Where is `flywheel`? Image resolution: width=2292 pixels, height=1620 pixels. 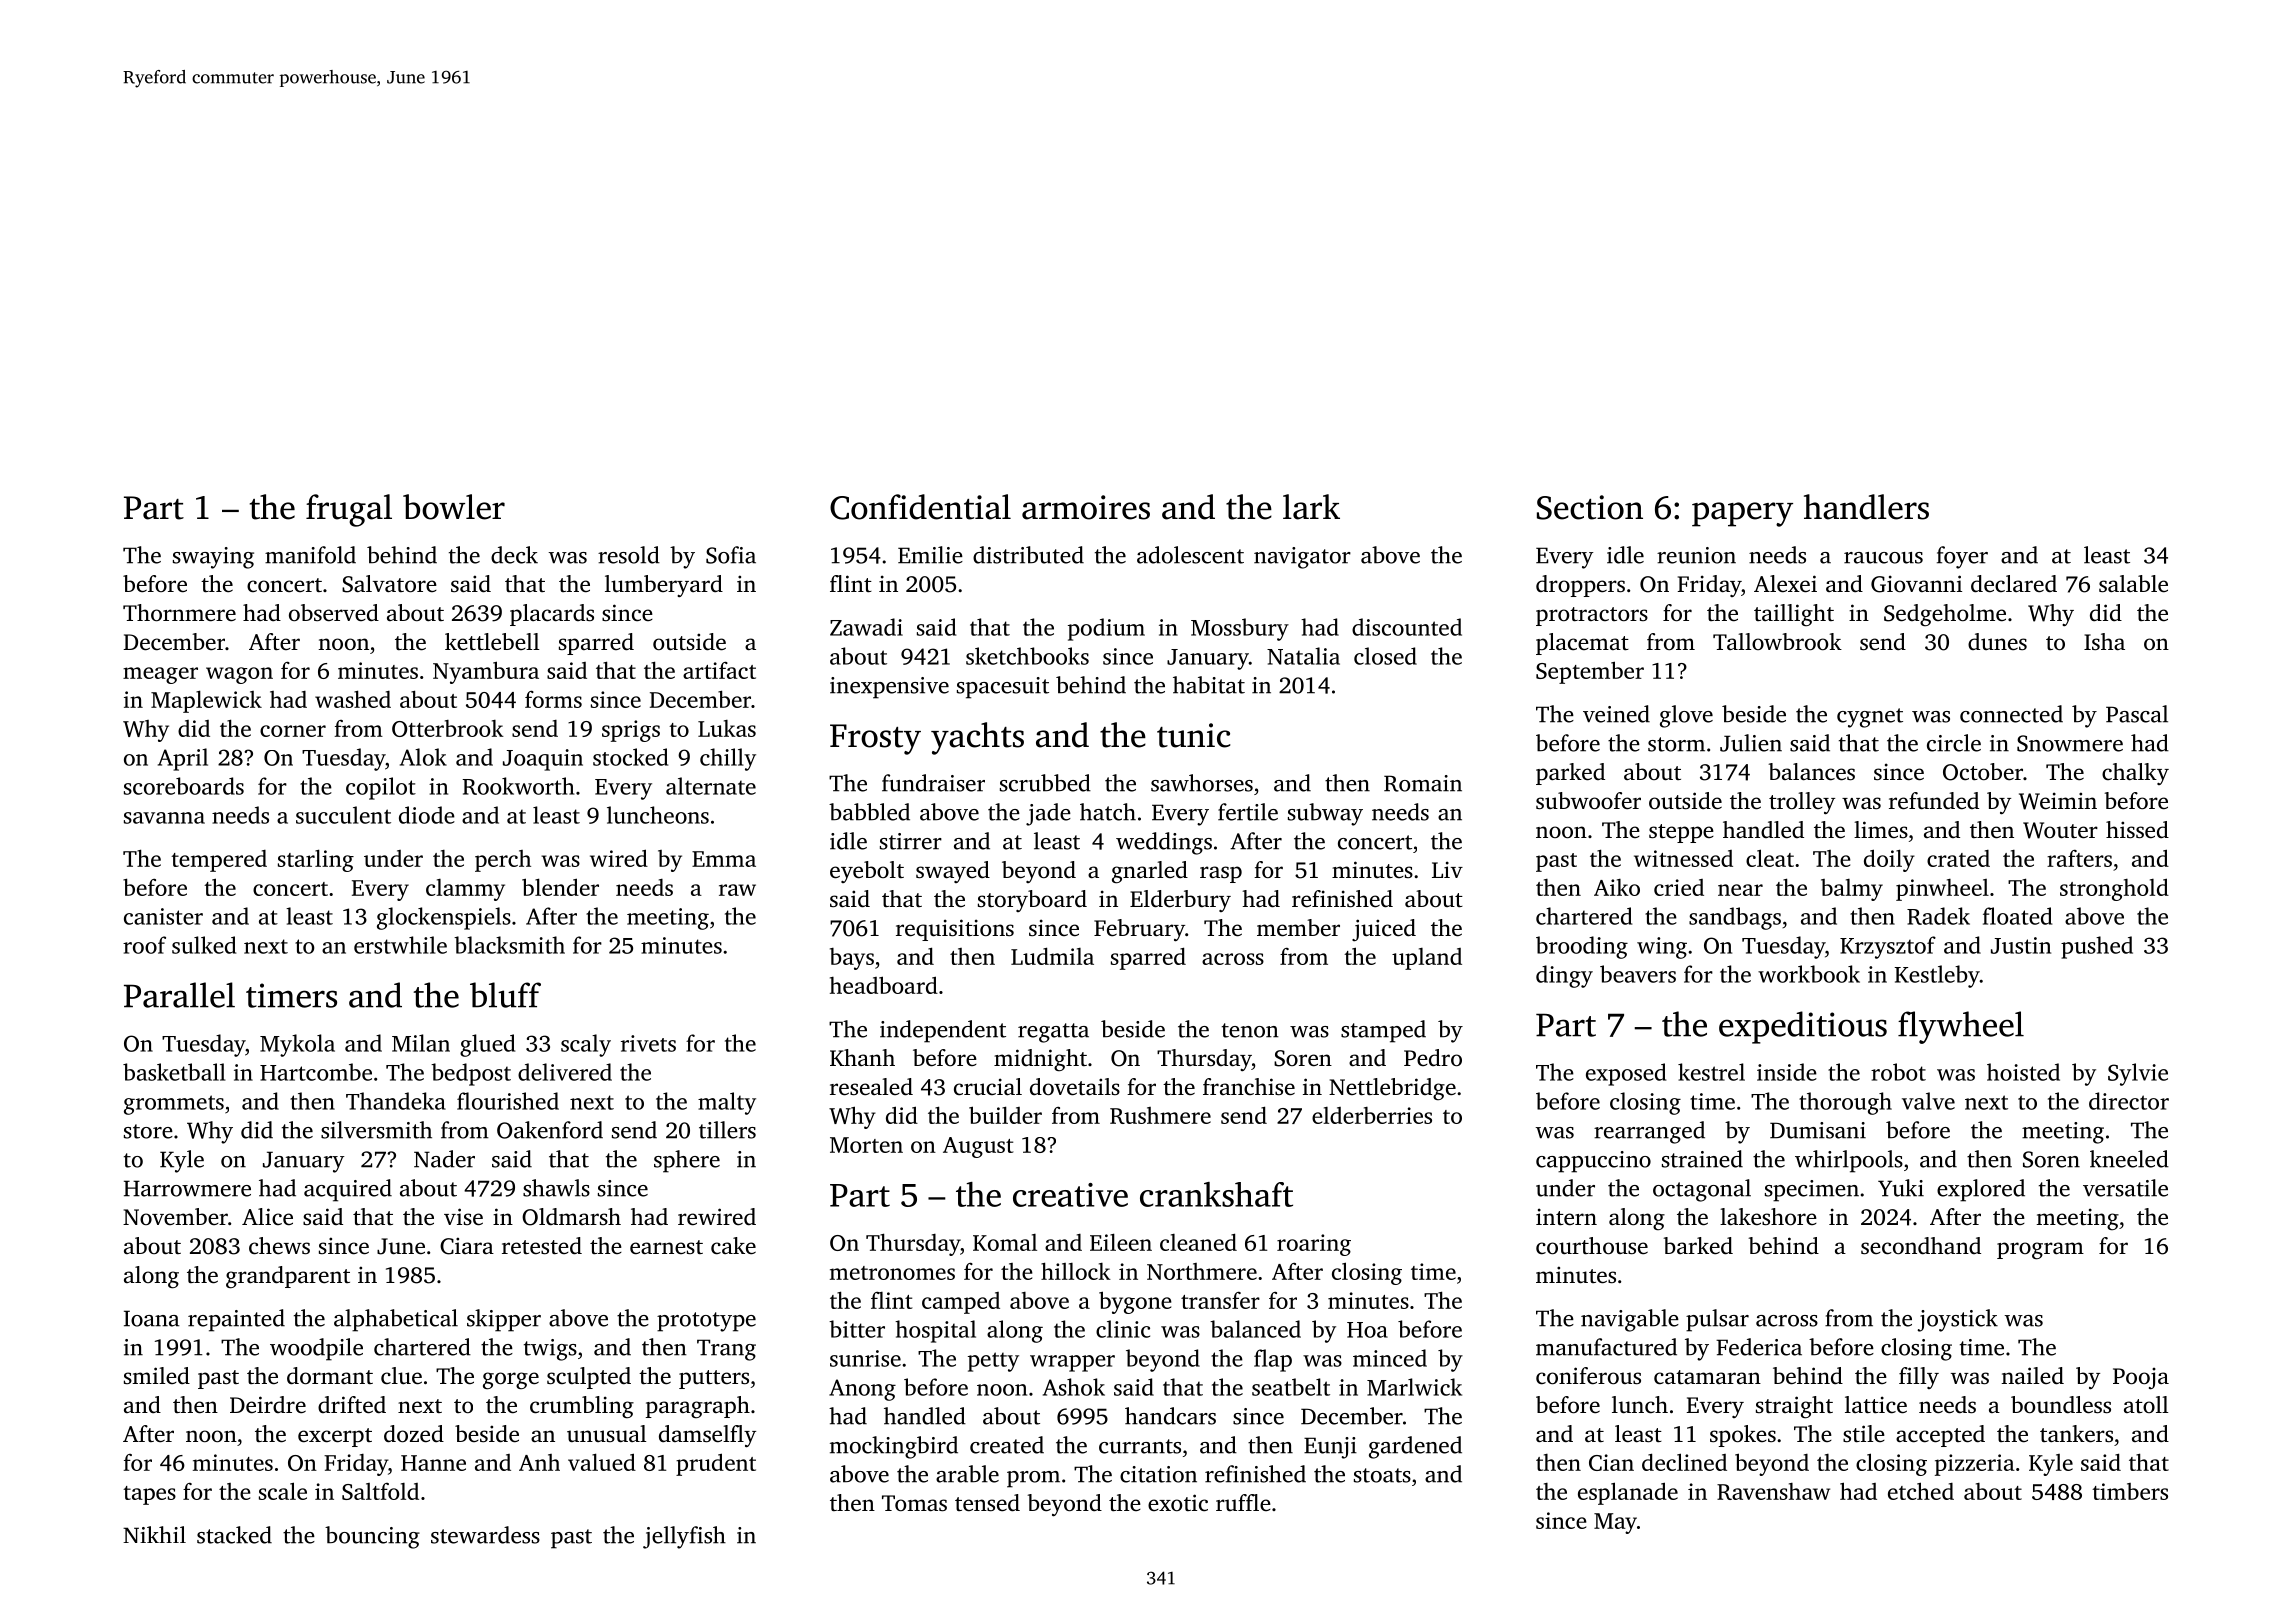 flywheel is located at coordinates (1961, 1027).
